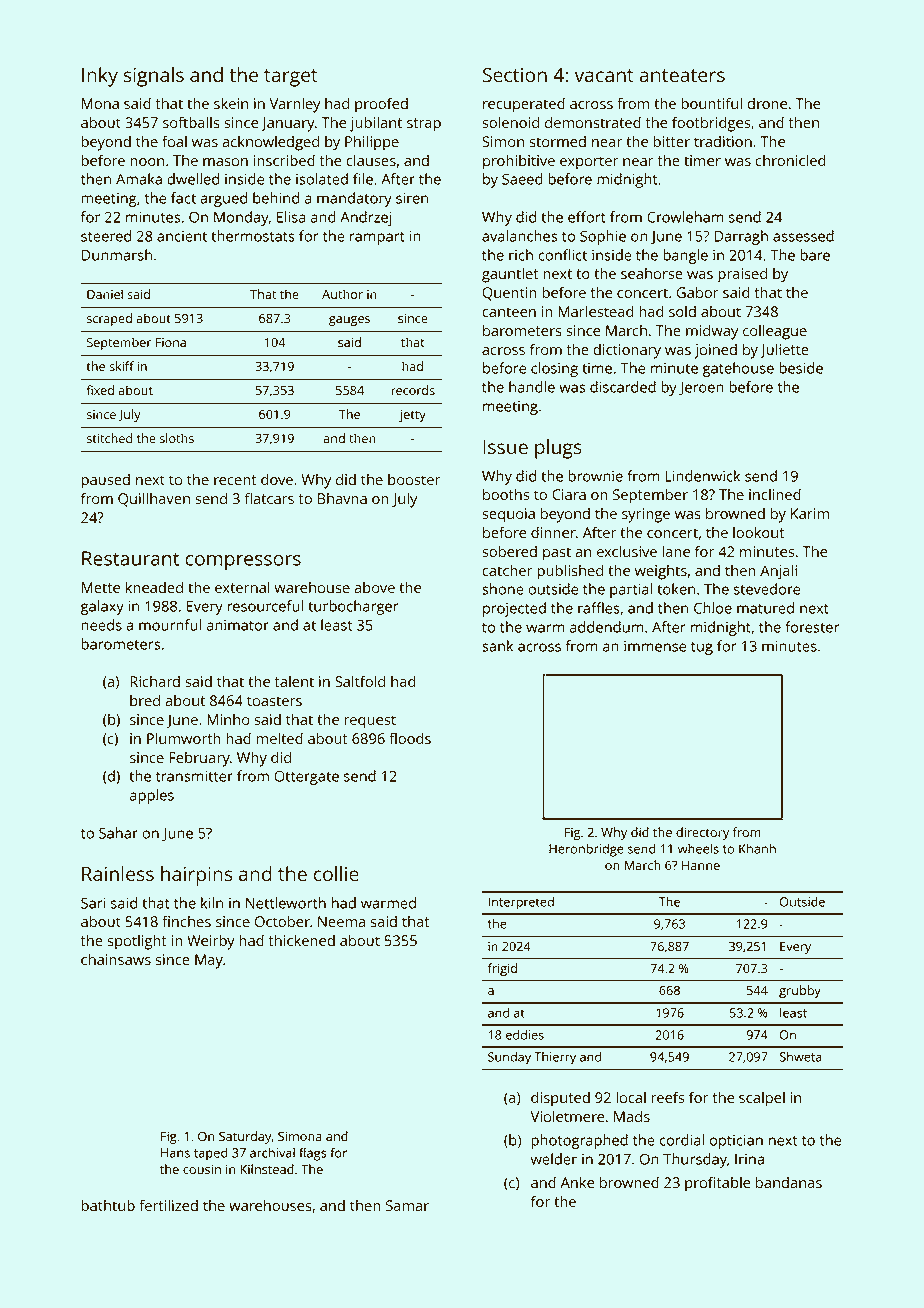 The width and height of the image is (924, 1308). I want to click on Mette, so click(101, 587).
